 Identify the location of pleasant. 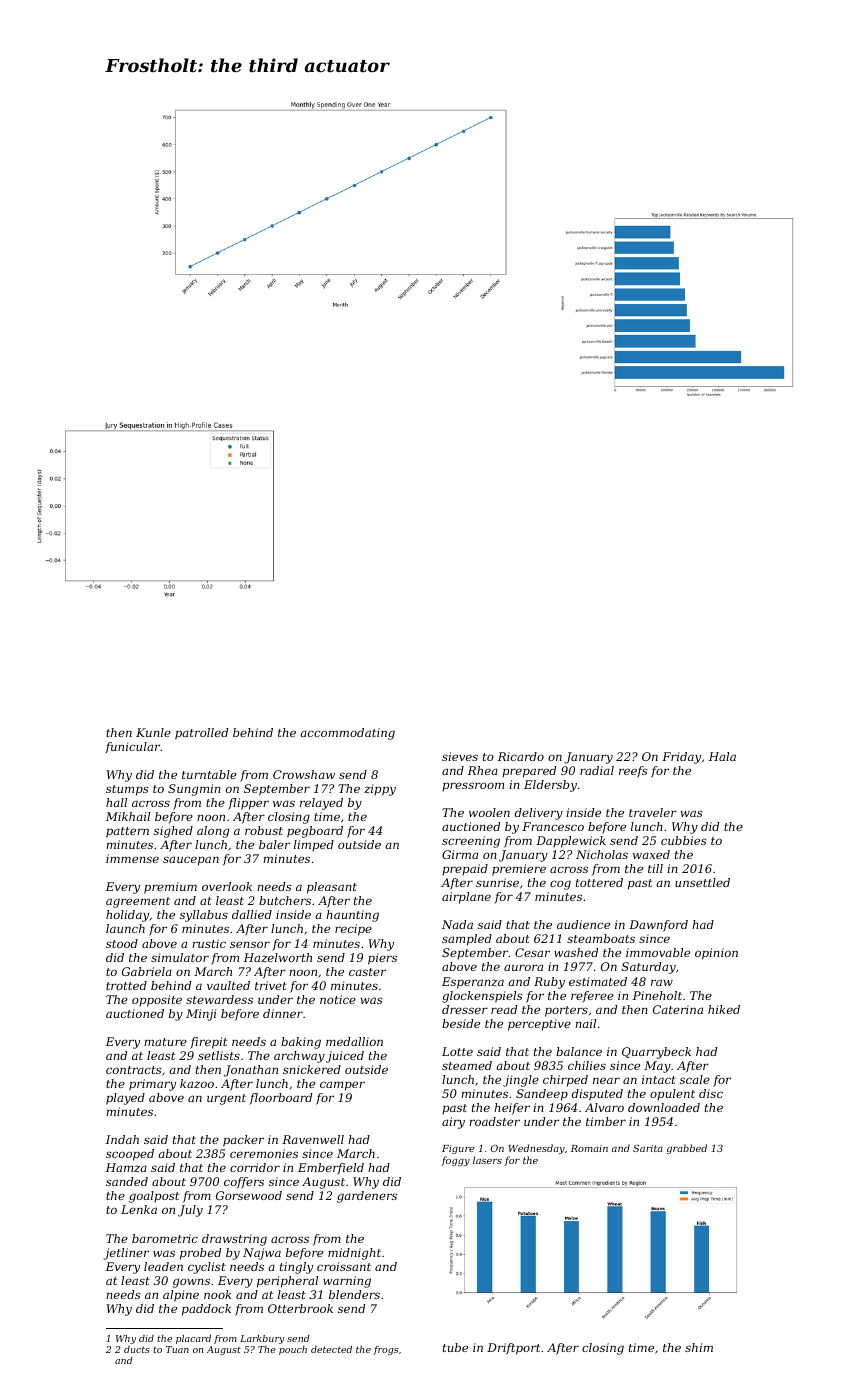
(332, 888).
